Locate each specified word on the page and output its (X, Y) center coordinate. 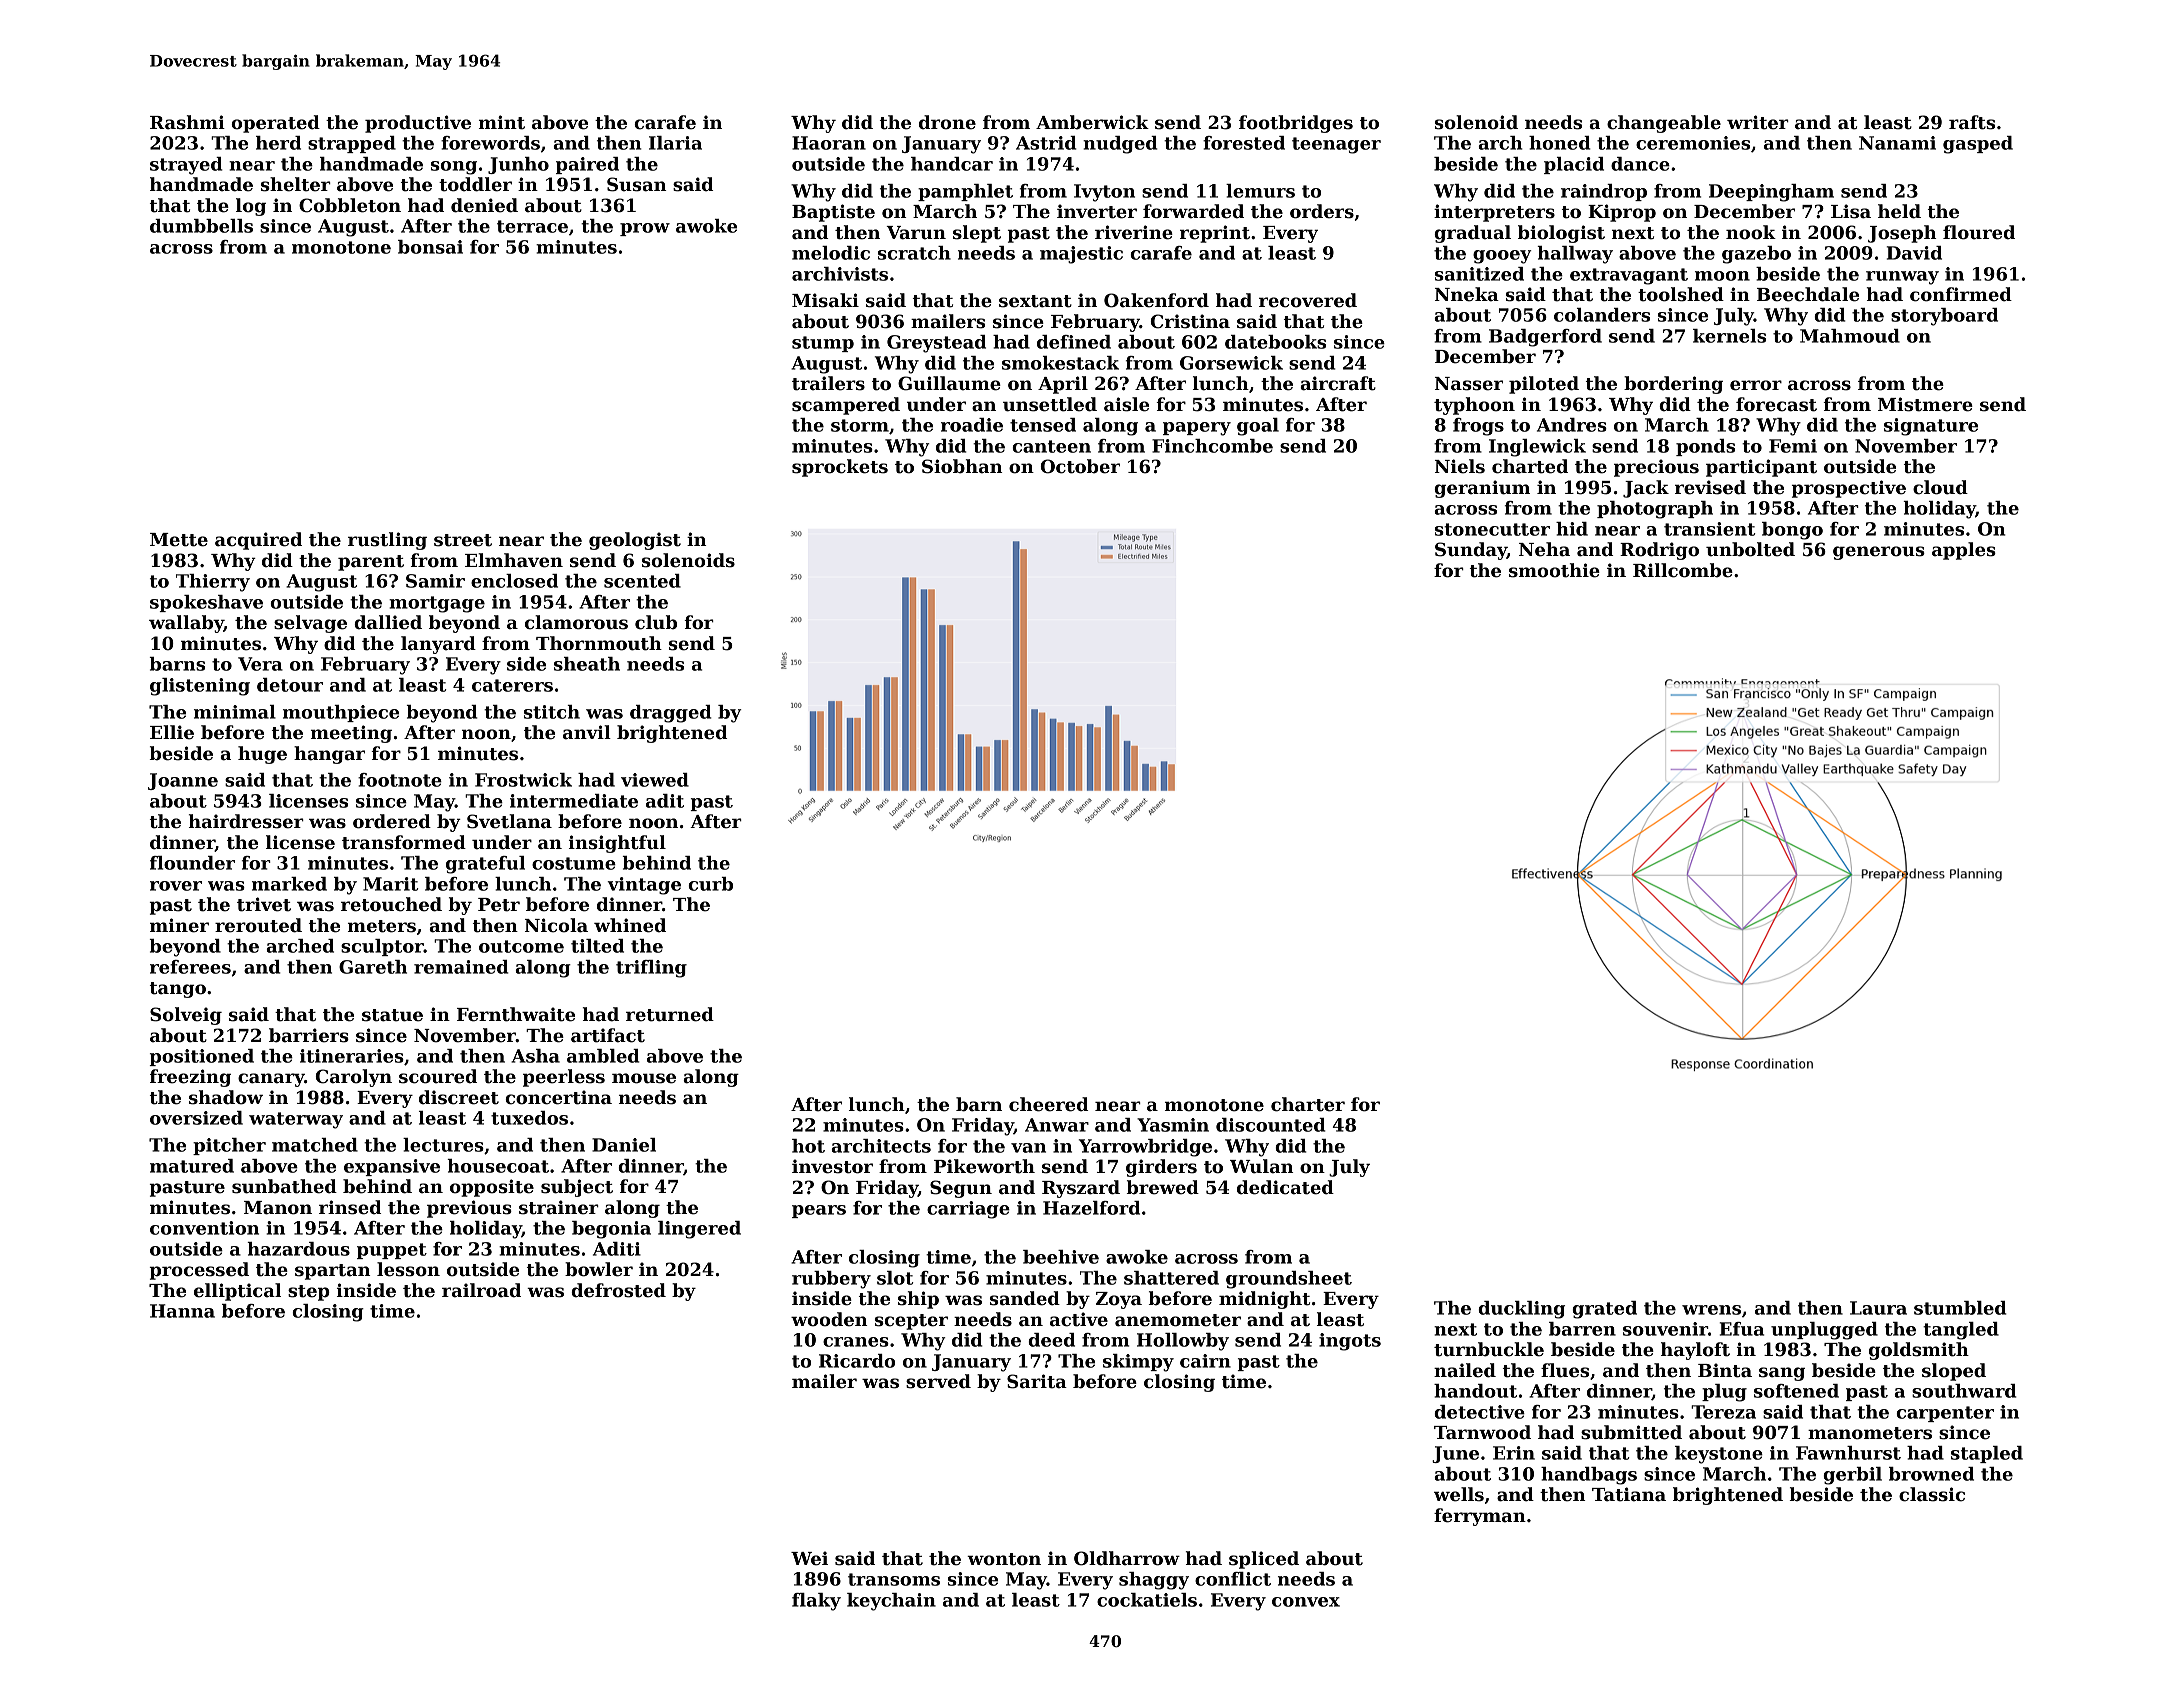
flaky (816, 1602)
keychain (891, 1602)
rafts (1972, 122)
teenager (1336, 145)
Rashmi (187, 122)
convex (1306, 1602)
